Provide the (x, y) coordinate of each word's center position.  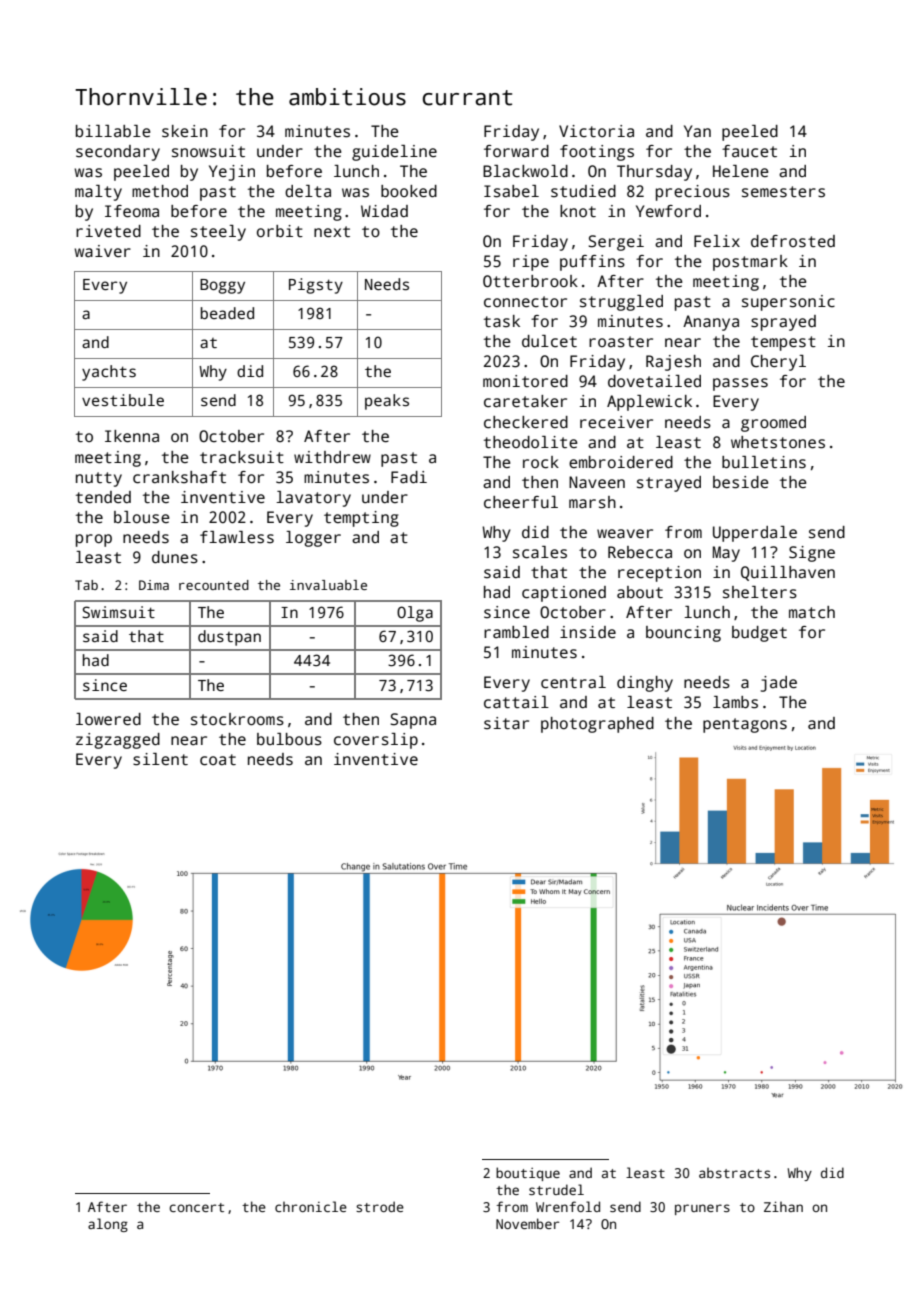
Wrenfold (568, 1206)
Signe (812, 554)
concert (196, 1207)
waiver (102, 251)
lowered (108, 719)
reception (659, 574)
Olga (415, 614)
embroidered (621, 462)
